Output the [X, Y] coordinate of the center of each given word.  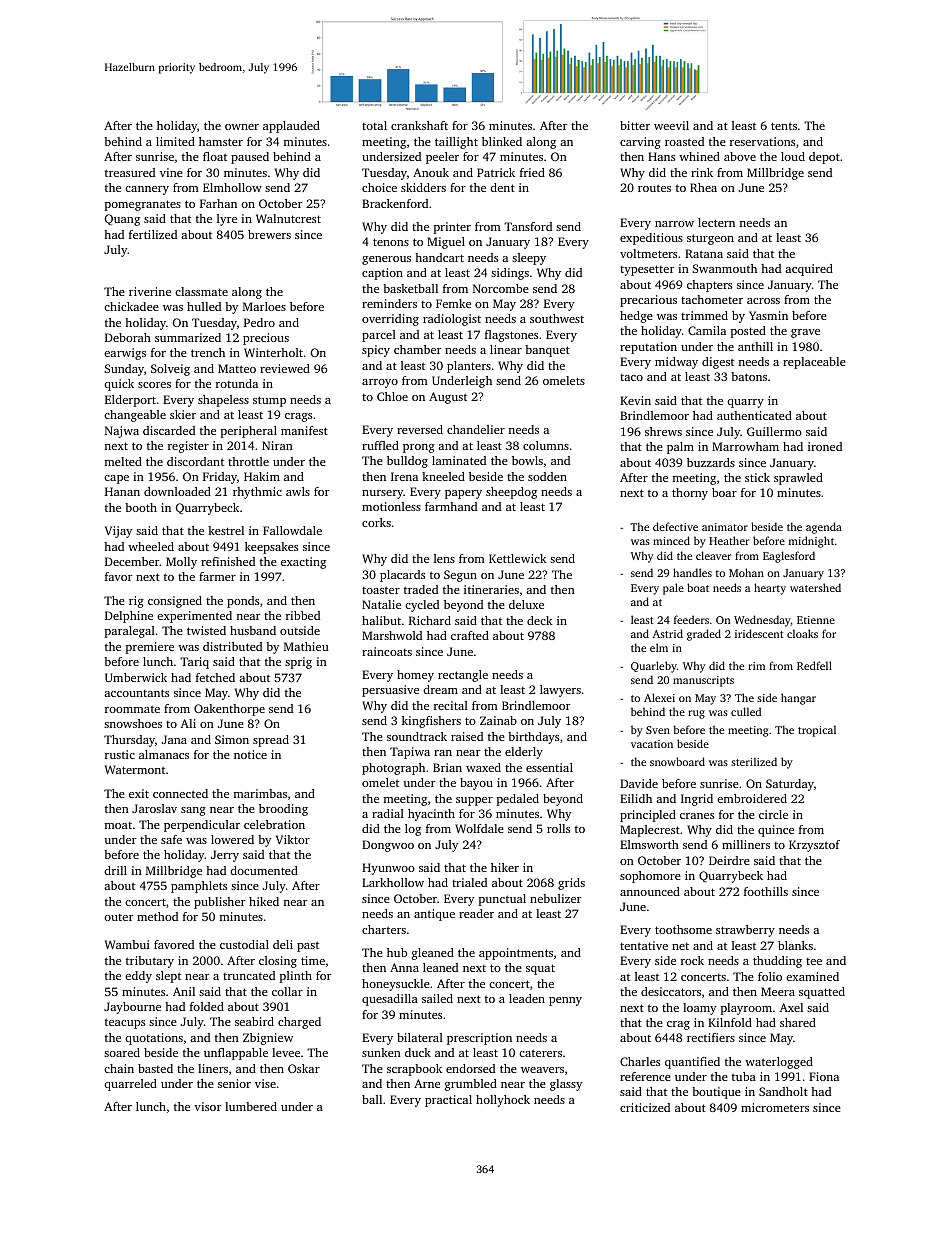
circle [773, 814]
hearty [770, 589]
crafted [470, 635]
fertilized [153, 234]
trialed [469, 882]
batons [749, 376]
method [157, 916]
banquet [547, 351]
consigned [175, 602]
